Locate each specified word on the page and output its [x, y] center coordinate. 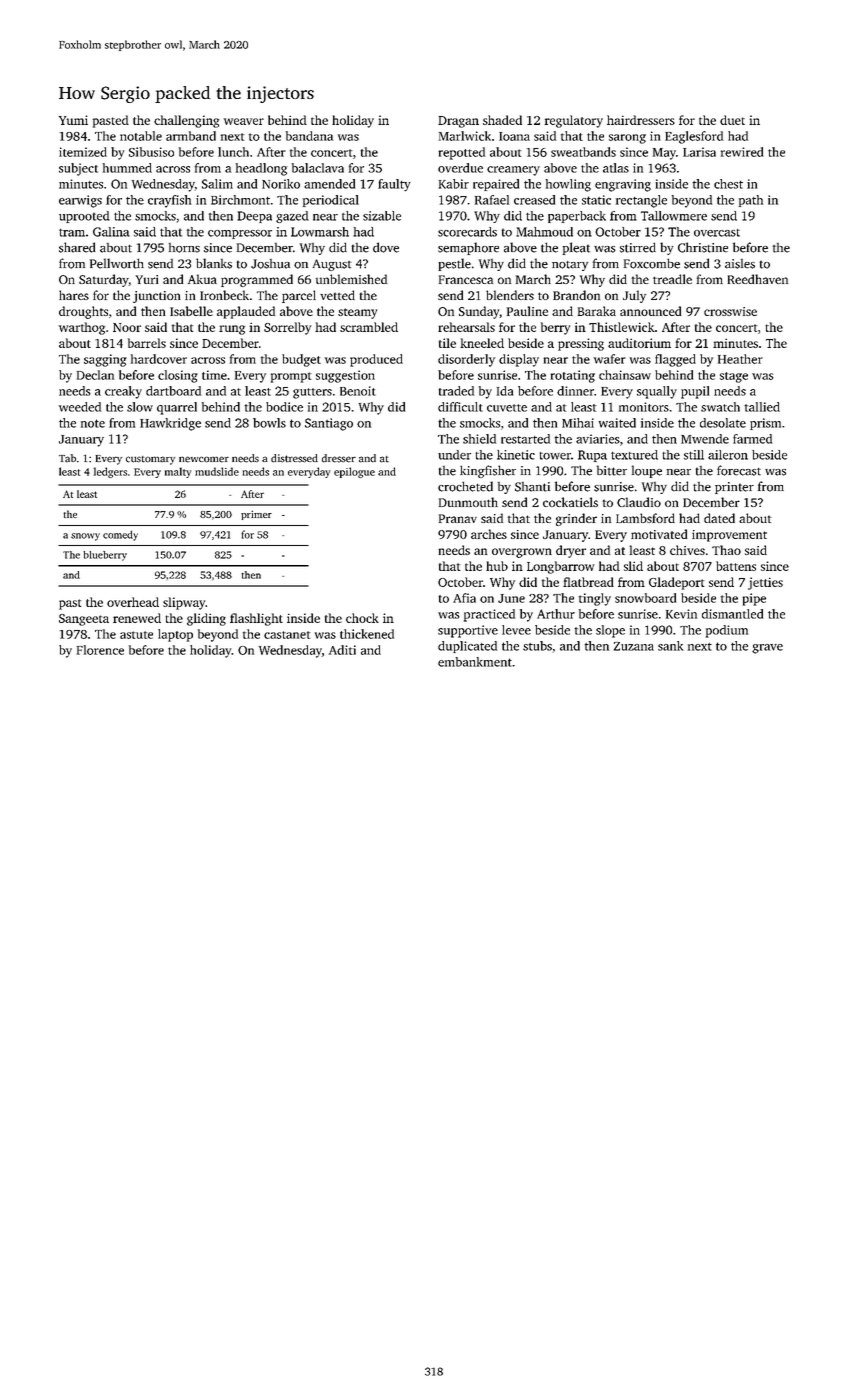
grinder [576, 519]
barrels [147, 343]
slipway [184, 603]
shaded [502, 120]
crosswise [730, 311]
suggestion [345, 376]
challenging [186, 121]
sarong [627, 139]
